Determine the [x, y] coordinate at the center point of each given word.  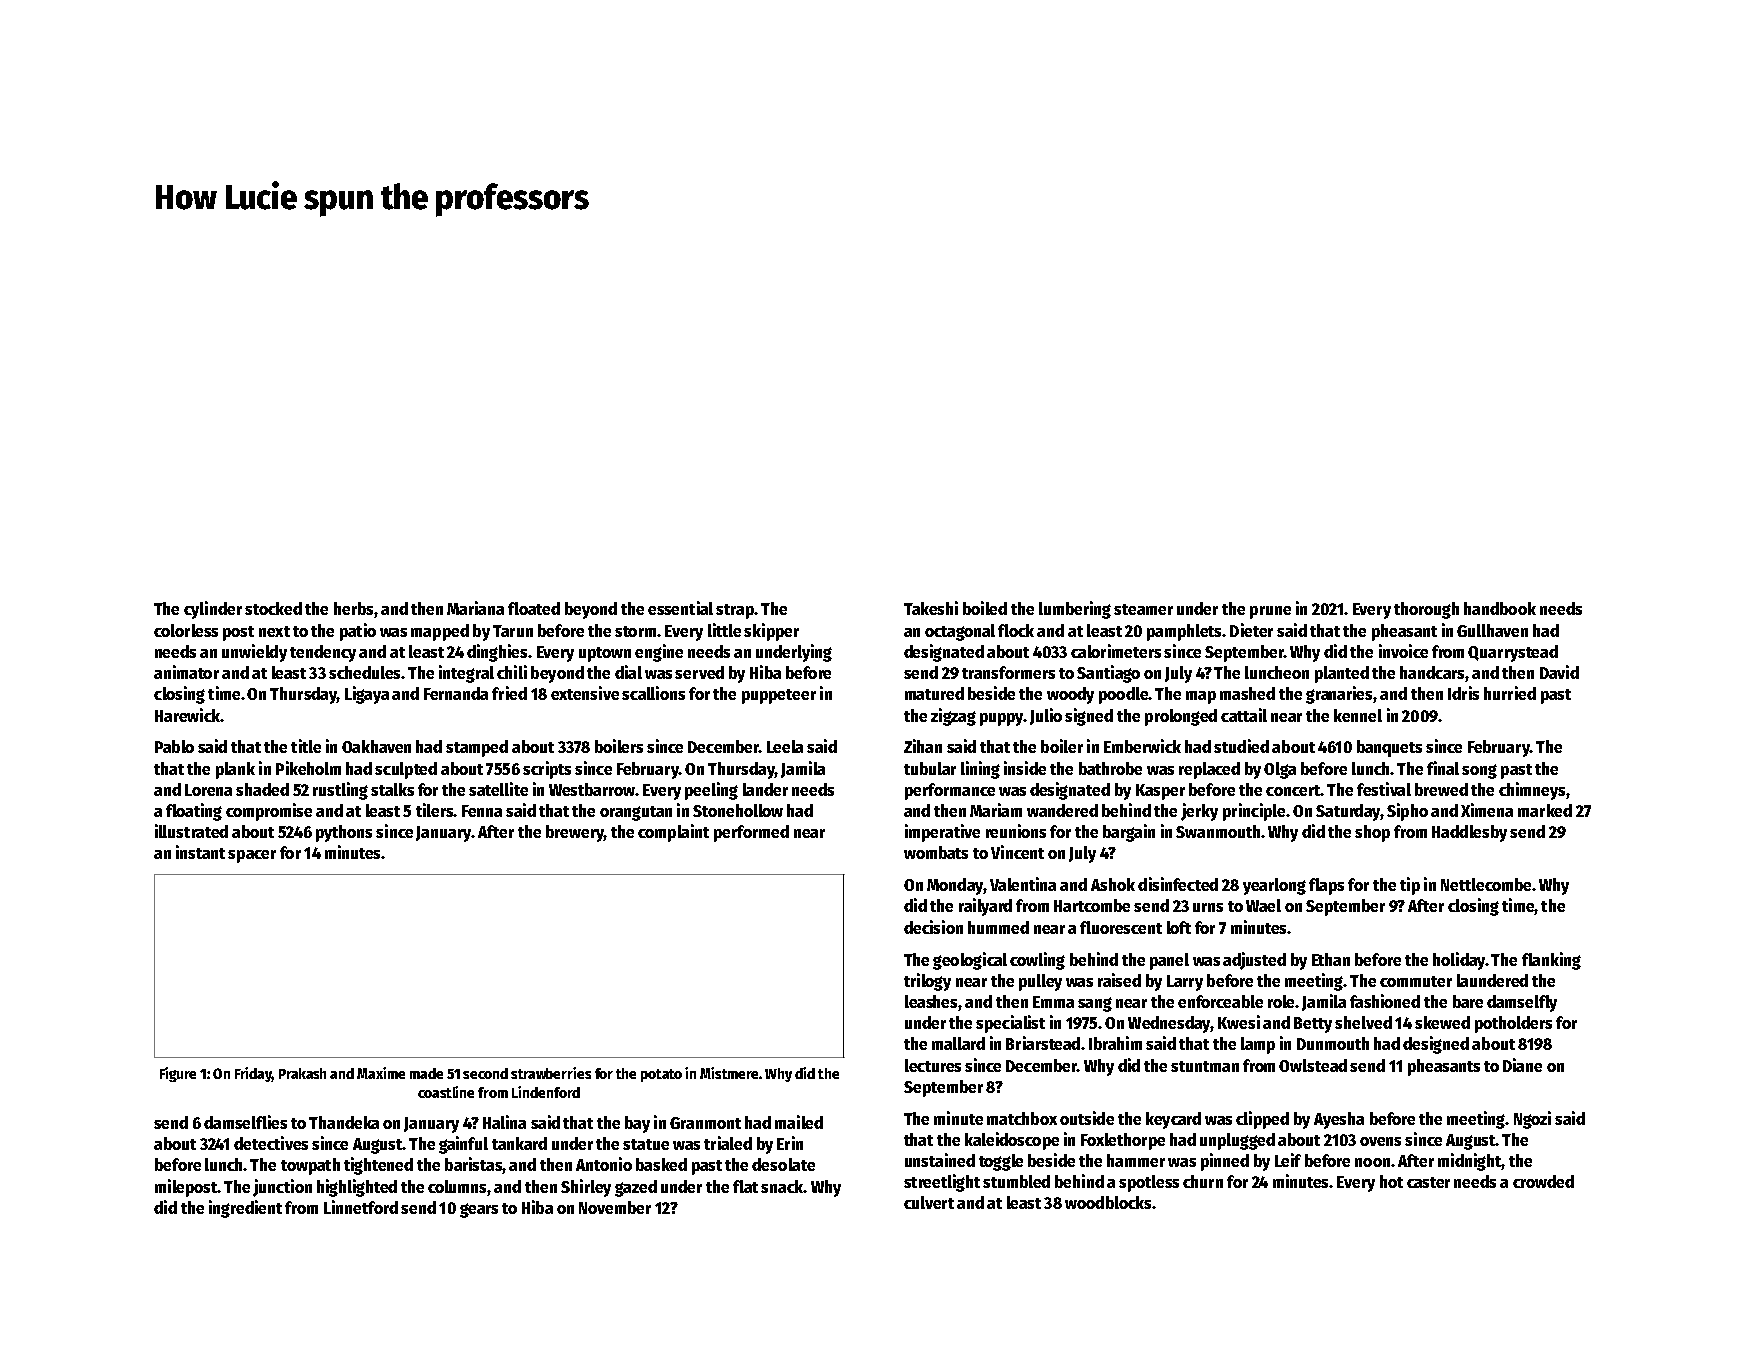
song [1479, 771]
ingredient [245, 1209]
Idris [1463, 693]
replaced [1209, 770]
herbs [353, 608]
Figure [178, 1074]
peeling [711, 791]
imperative [942, 833]
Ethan [1331, 959]
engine [659, 653]
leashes [931, 1001]
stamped [477, 748]
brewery [575, 833]
